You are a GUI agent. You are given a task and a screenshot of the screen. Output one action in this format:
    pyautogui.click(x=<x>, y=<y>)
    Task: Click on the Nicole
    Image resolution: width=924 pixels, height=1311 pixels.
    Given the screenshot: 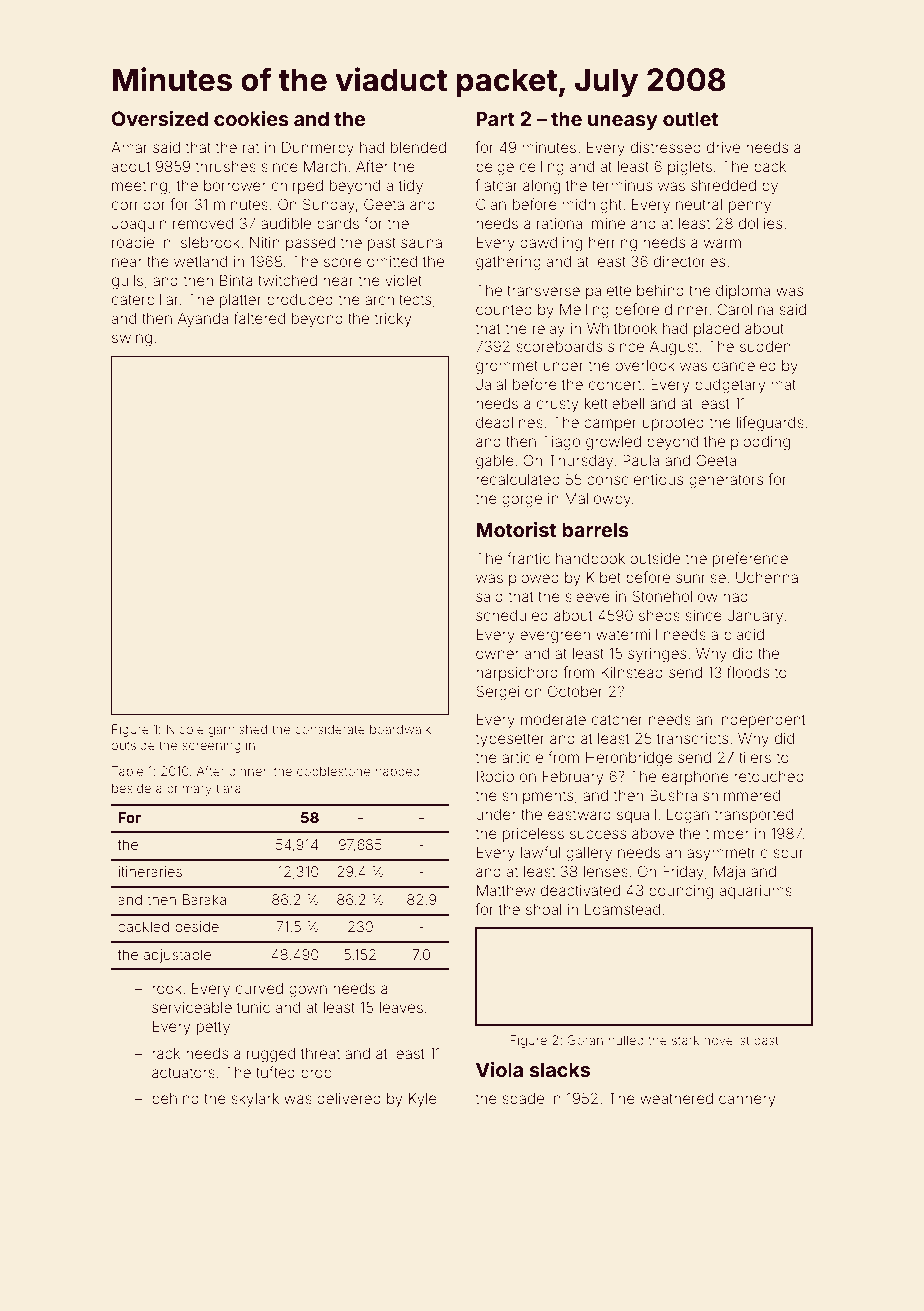 What is the action you would take?
    pyautogui.click(x=185, y=729)
